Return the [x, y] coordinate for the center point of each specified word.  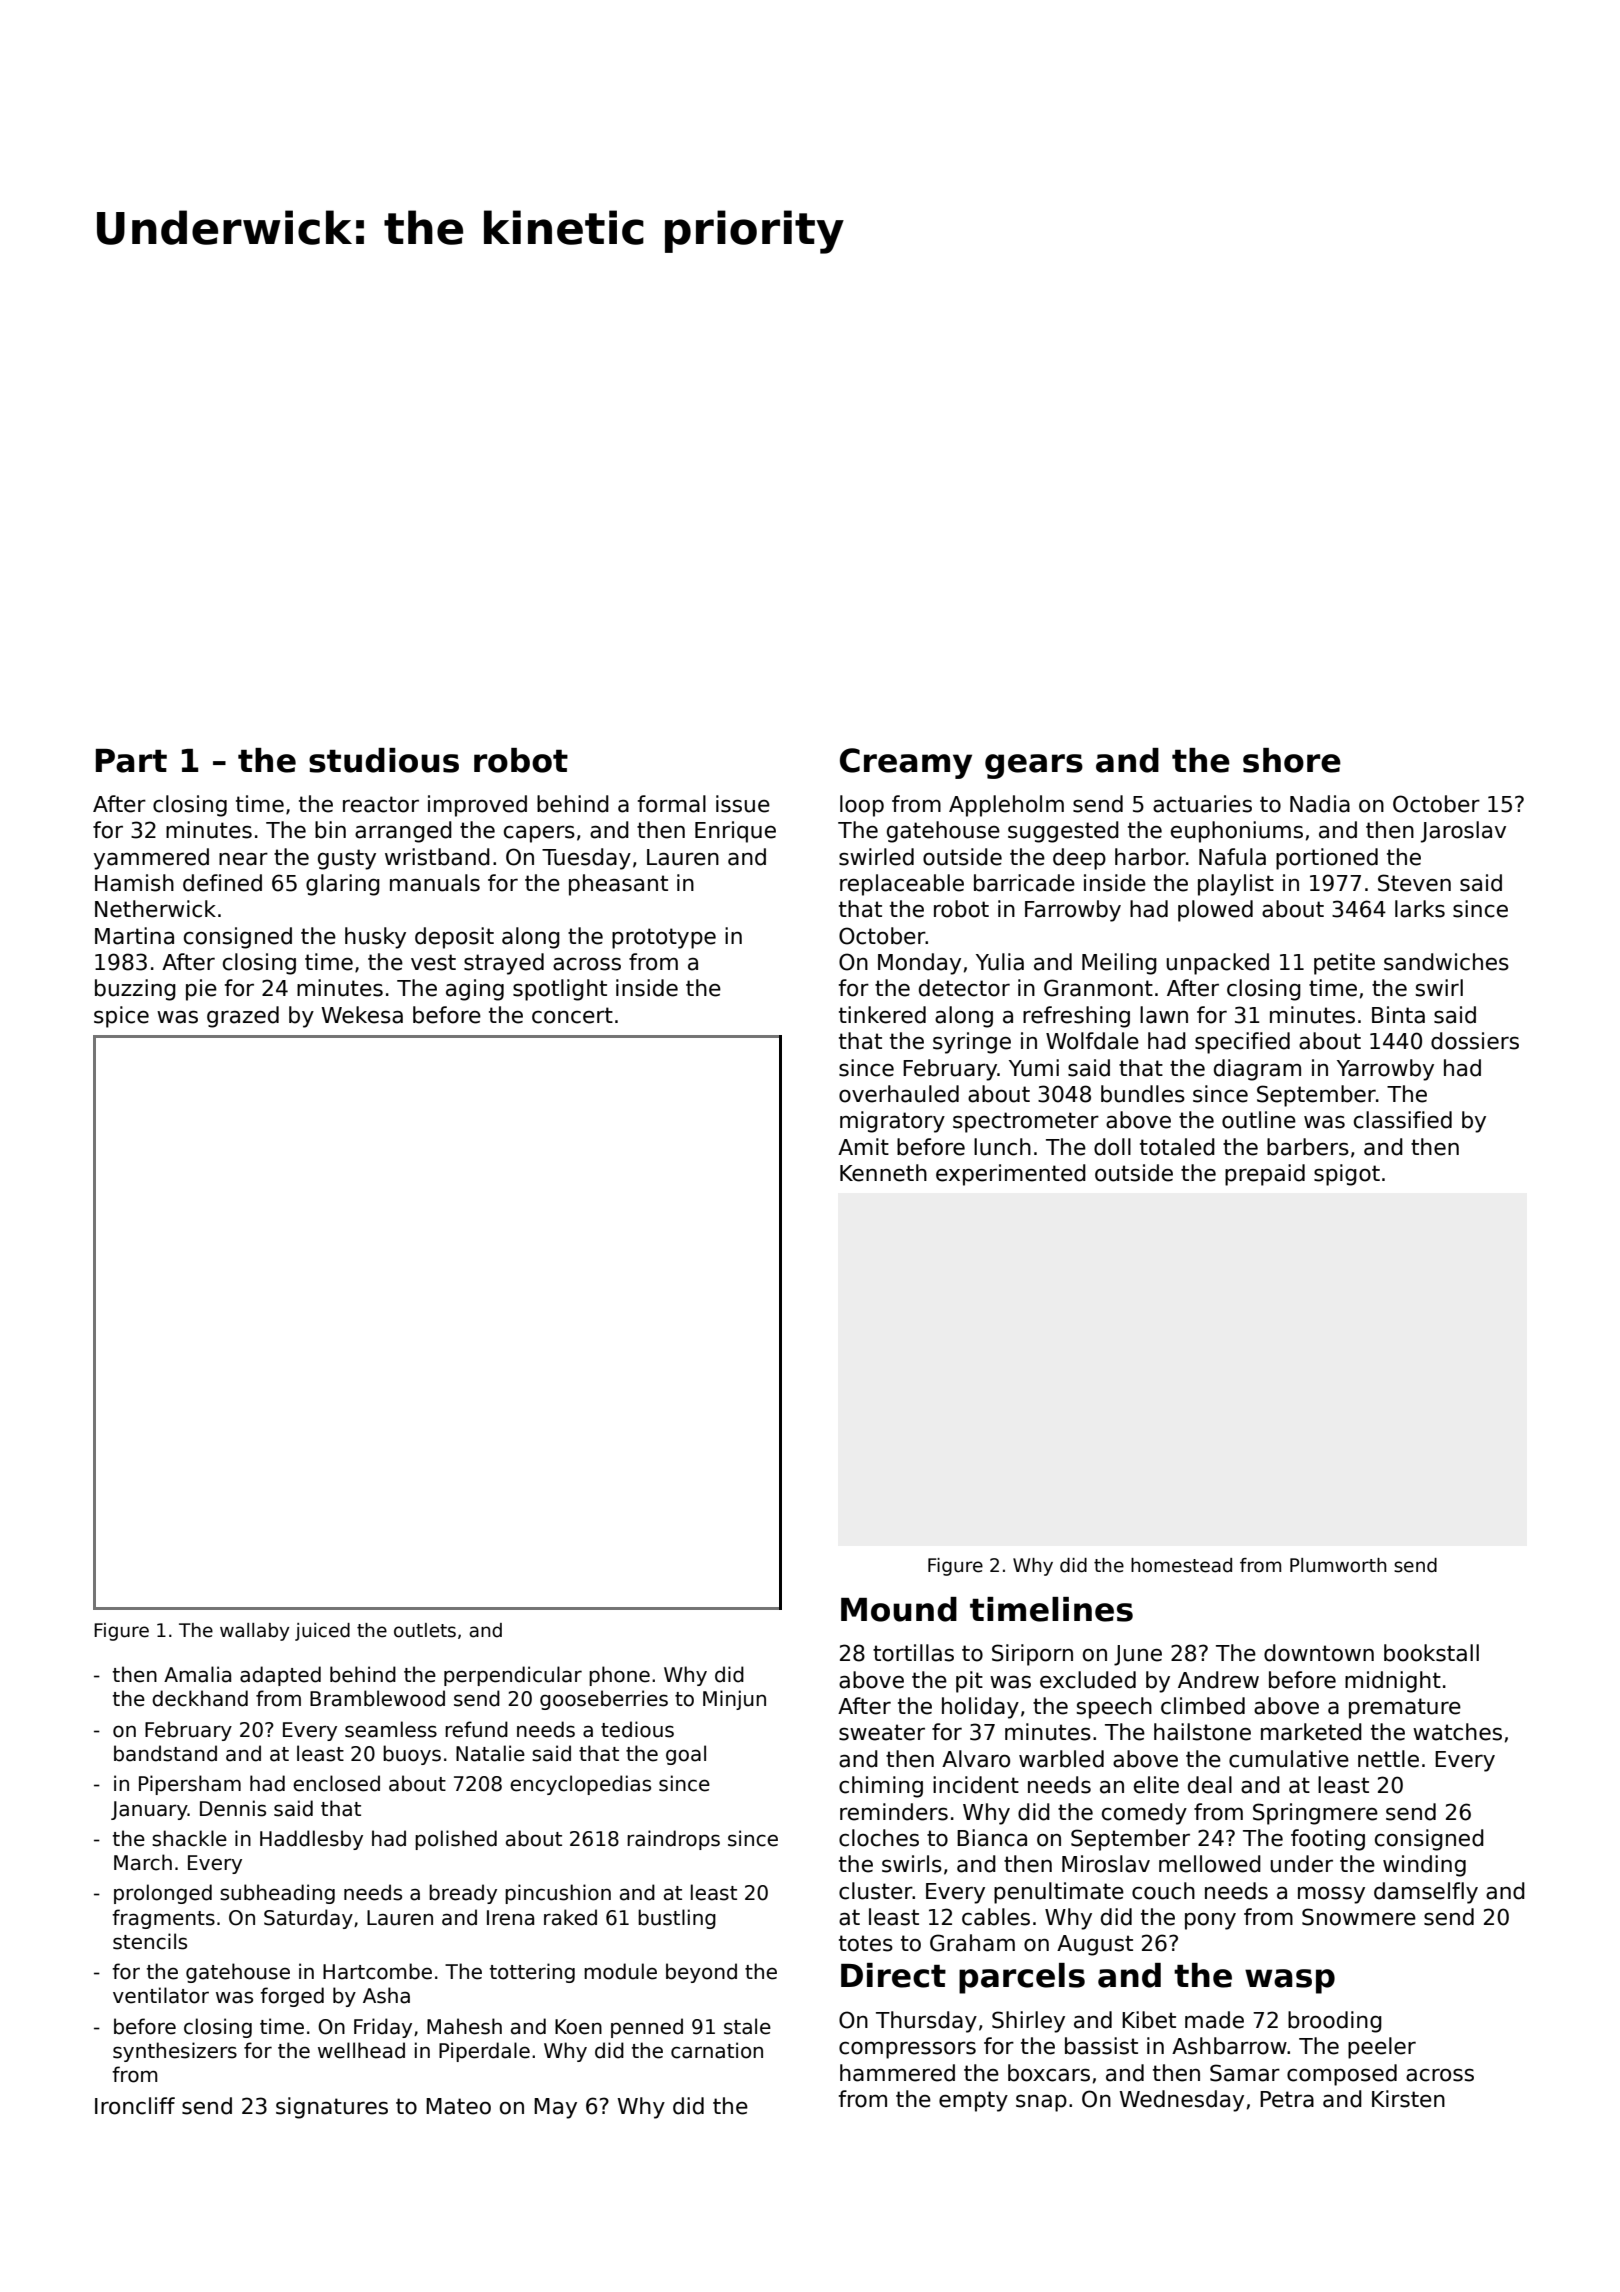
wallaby [255, 1632]
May [555, 2108]
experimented [1011, 1175]
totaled [1177, 1147]
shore [1292, 760]
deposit [454, 938]
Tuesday [586, 859]
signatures [332, 2108]
